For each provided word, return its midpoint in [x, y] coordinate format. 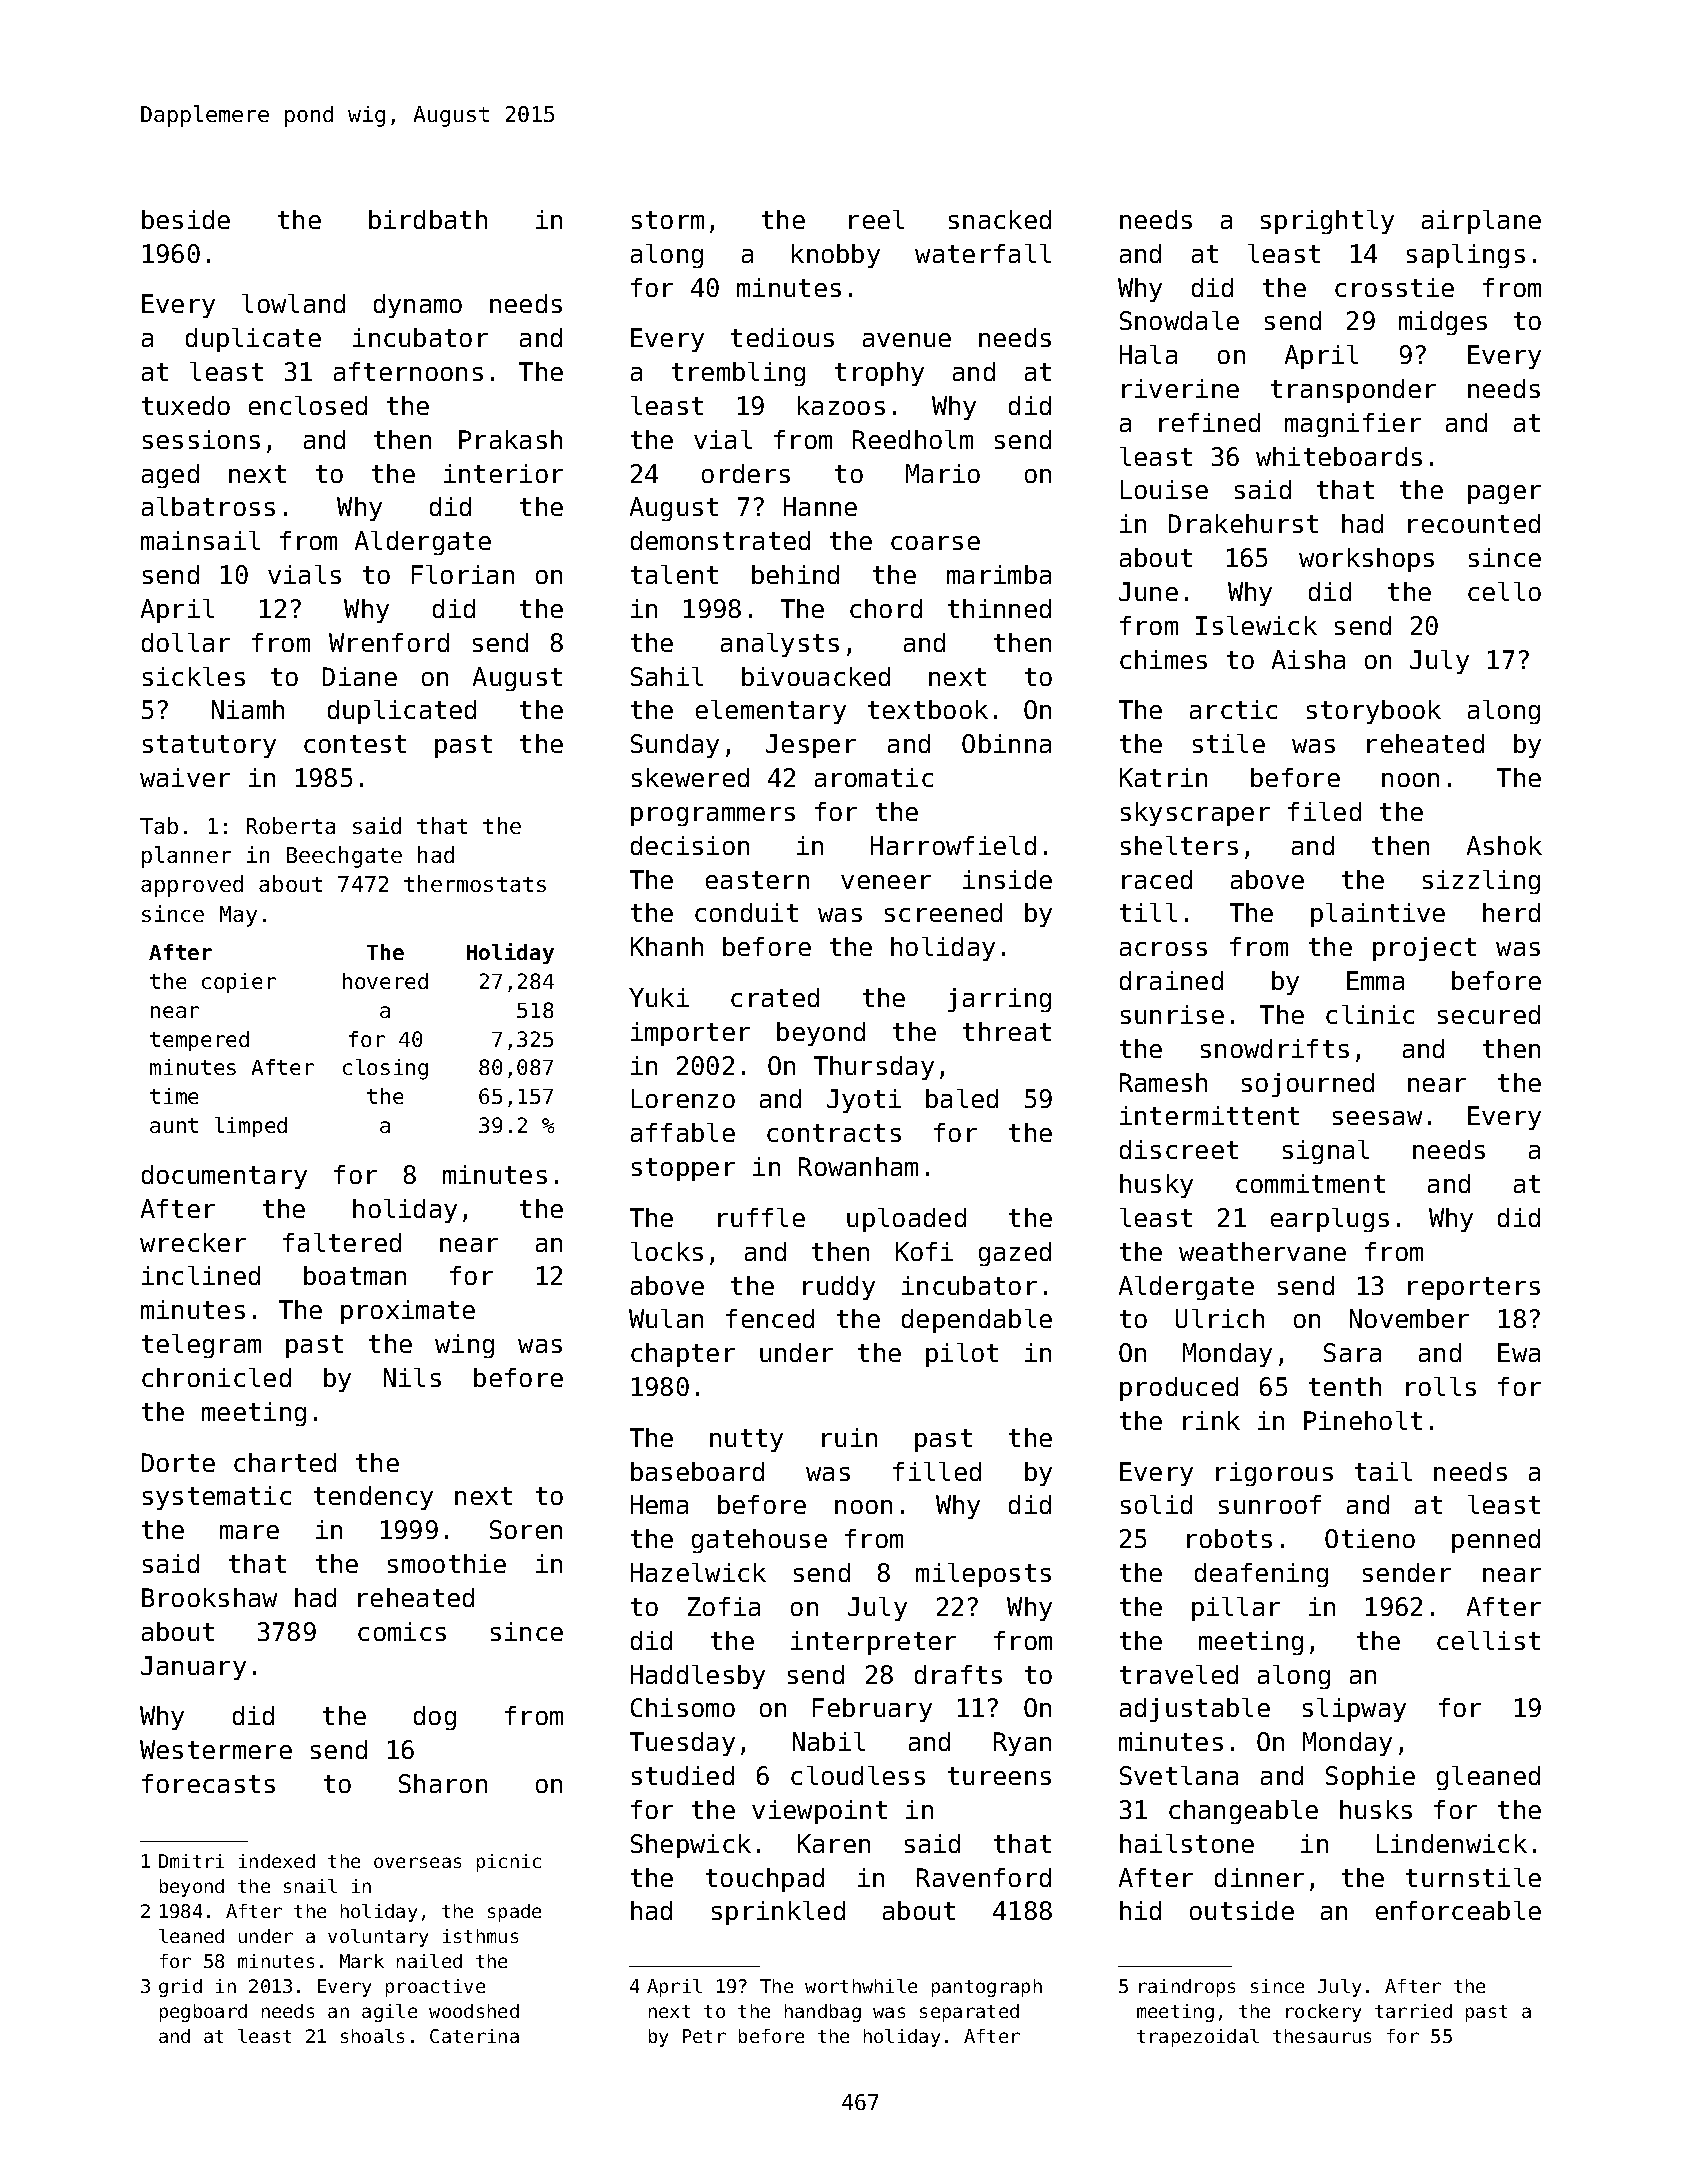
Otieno [1370, 1538]
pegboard [203, 2013]
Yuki [659, 997]
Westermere [216, 1749]
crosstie [1394, 287]
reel [876, 219]
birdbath [428, 219]
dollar [186, 642]
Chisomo [683, 1707]
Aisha [1308, 659]
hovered [385, 981]
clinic [1370, 1014]
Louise [1164, 489]
